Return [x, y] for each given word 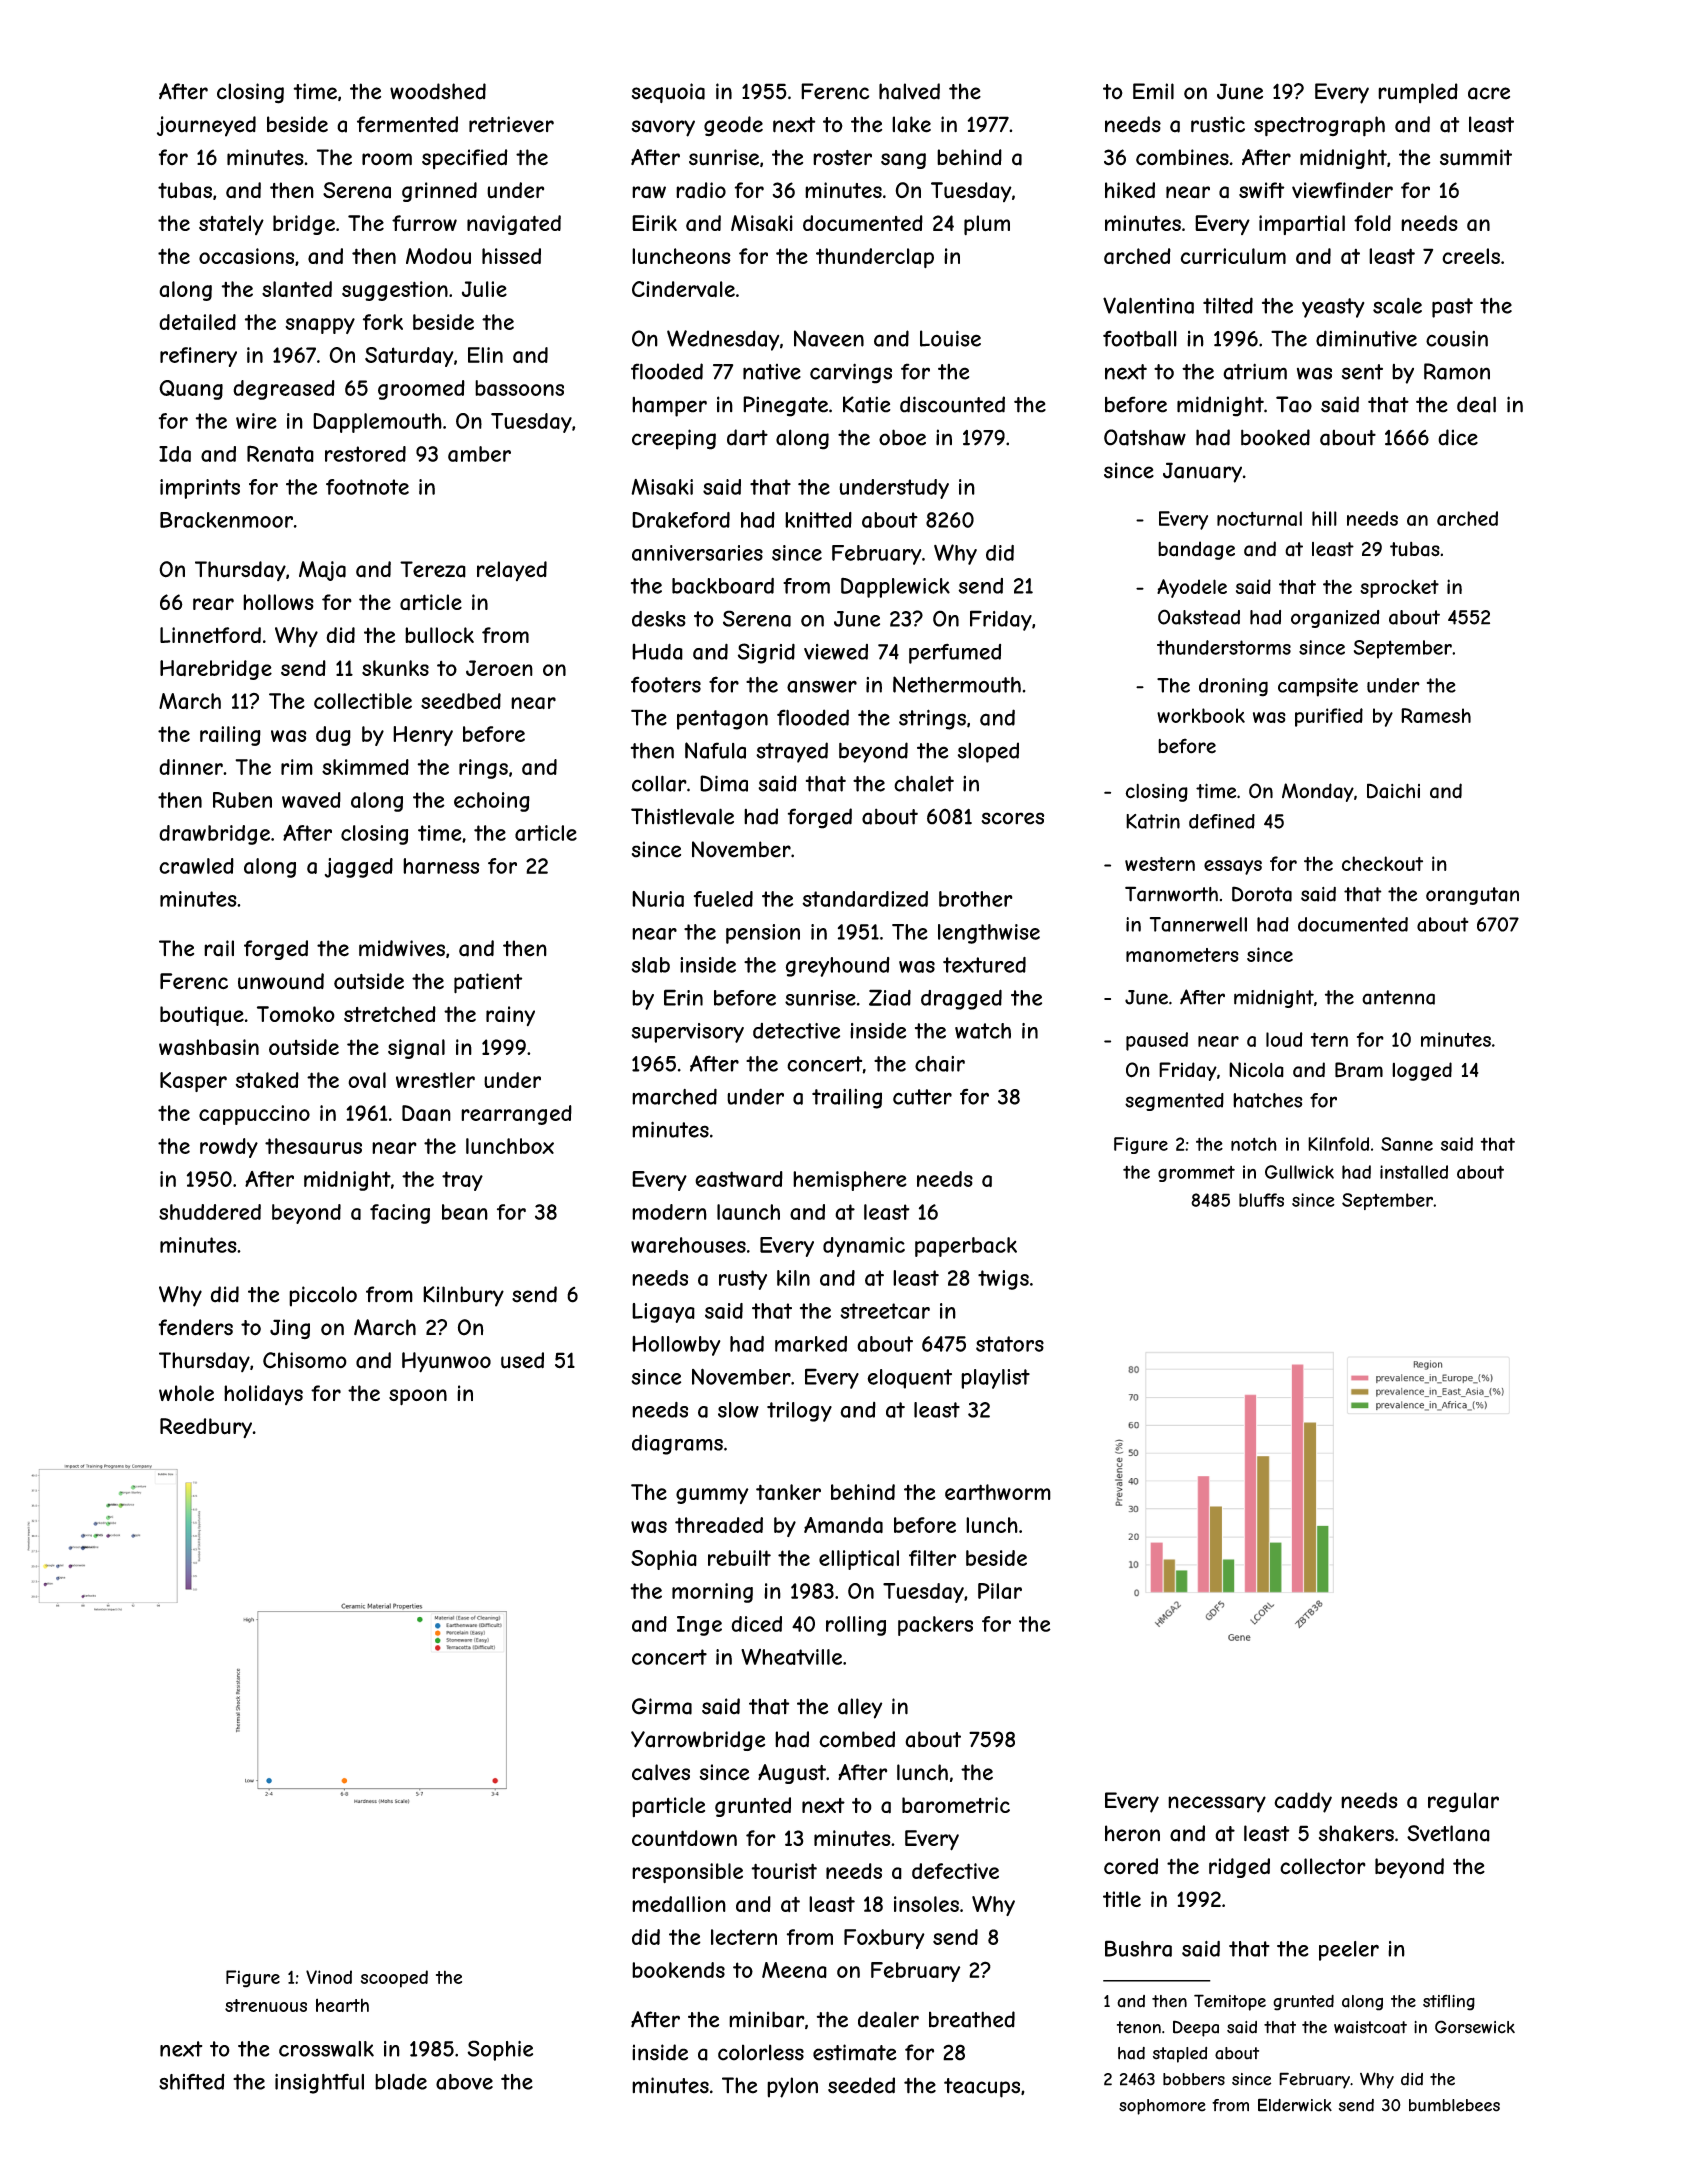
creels [1471, 256]
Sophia [664, 1560]
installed [1414, 1172]
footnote [367, 487]
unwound [281, 981]
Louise [950, 338]
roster [842, 158]
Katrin [1153, 821]
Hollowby [676, 1346]
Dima [724, 783]
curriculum [1233, 256]
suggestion [395, 291]
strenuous [266, 2005]
